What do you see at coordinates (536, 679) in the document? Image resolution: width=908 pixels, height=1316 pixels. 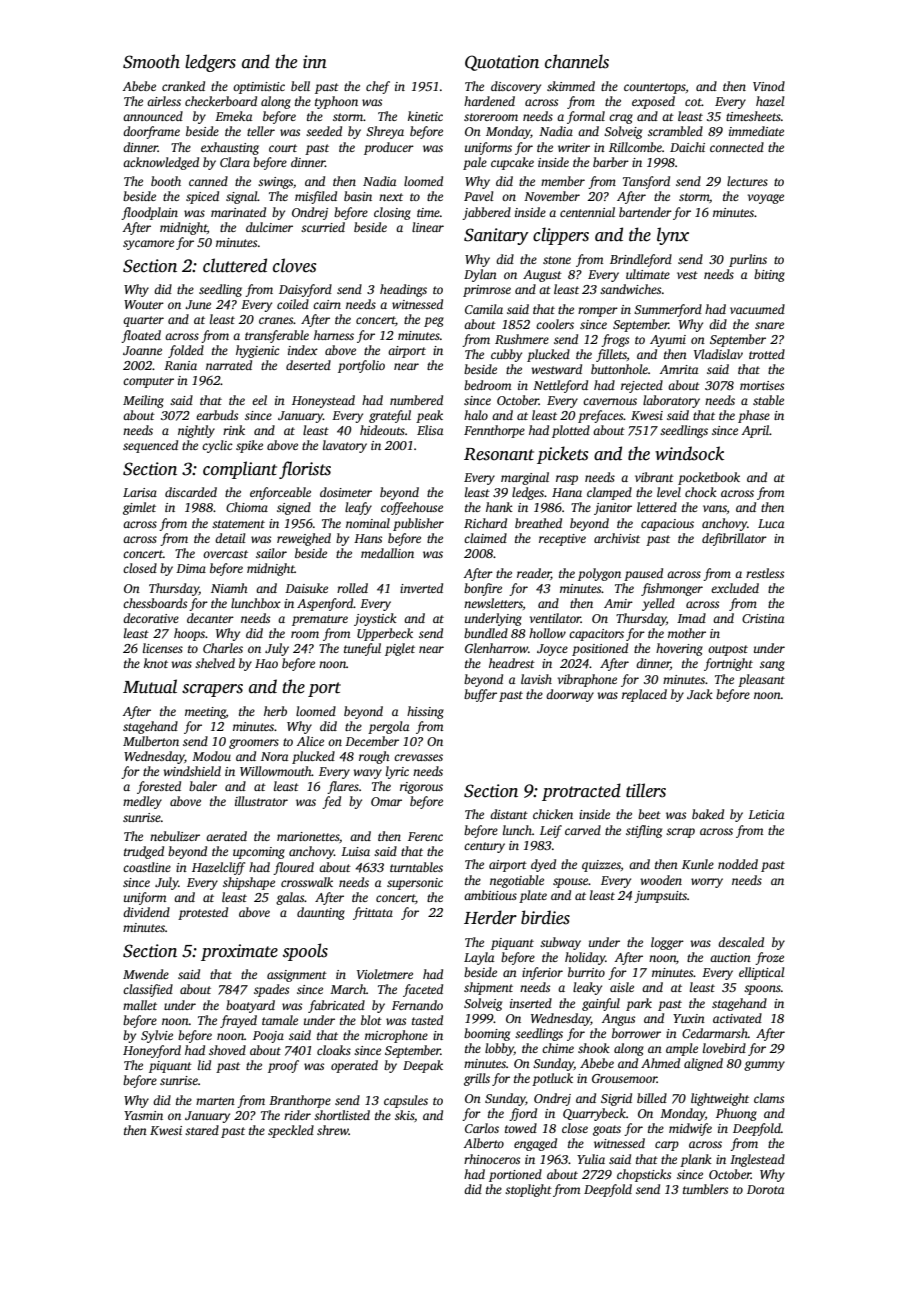 I see `lavish` at bounding box center [536, 679].
